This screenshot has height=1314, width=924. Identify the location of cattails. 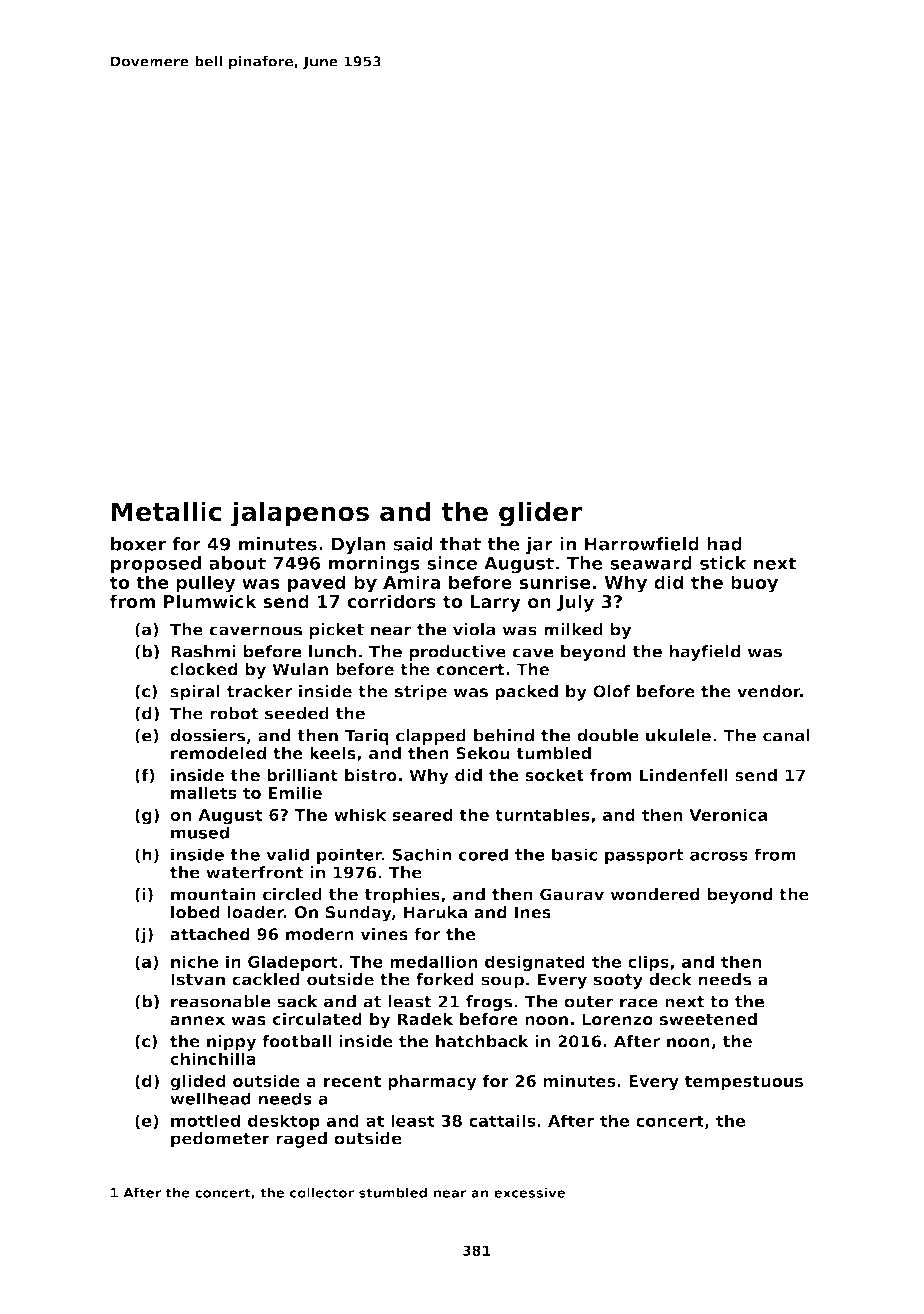
(502, 1120).
